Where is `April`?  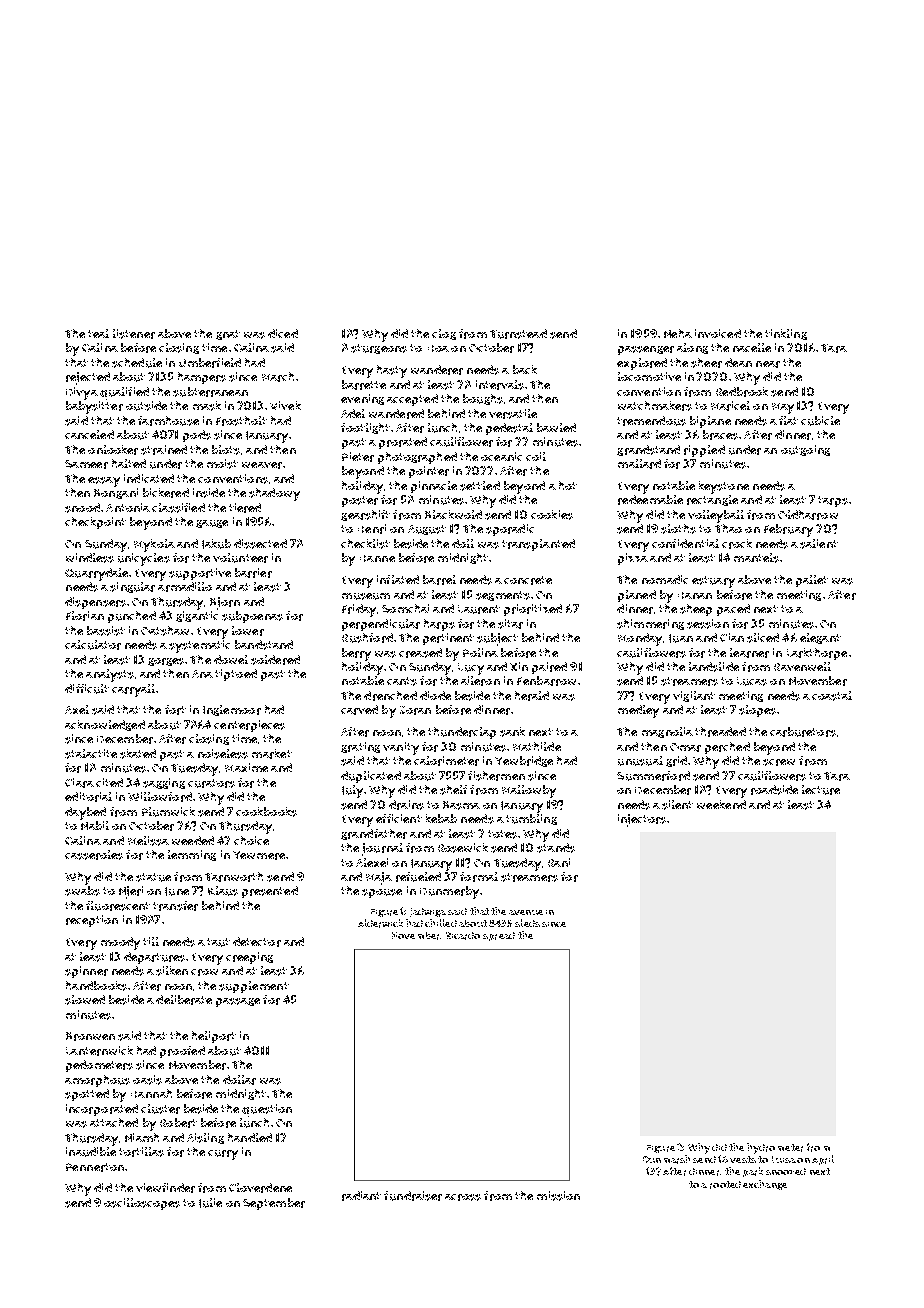
April is located at coordinates (823, 1160).
